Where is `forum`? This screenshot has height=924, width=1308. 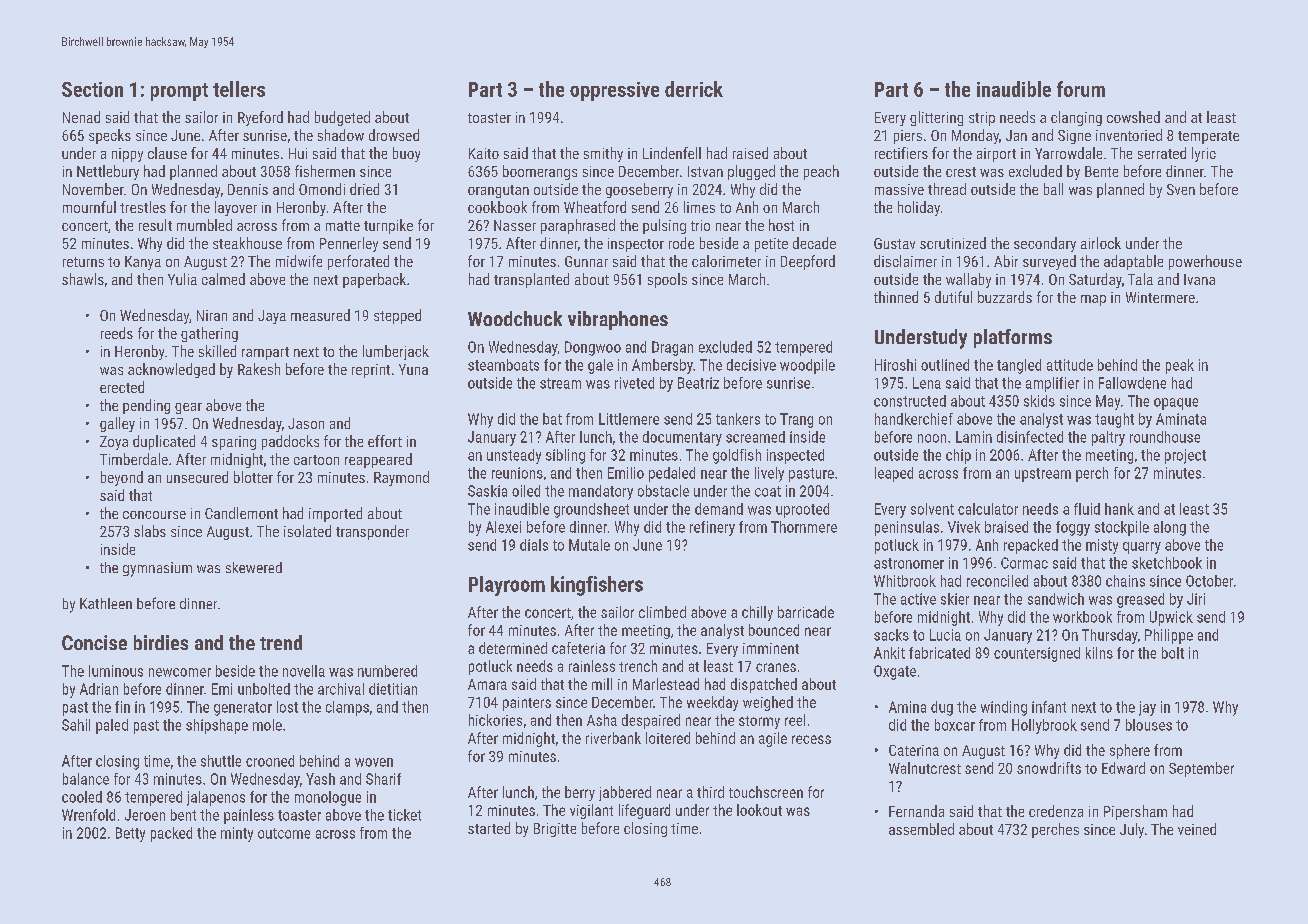
forum is located at coordinates (1081, 89).
